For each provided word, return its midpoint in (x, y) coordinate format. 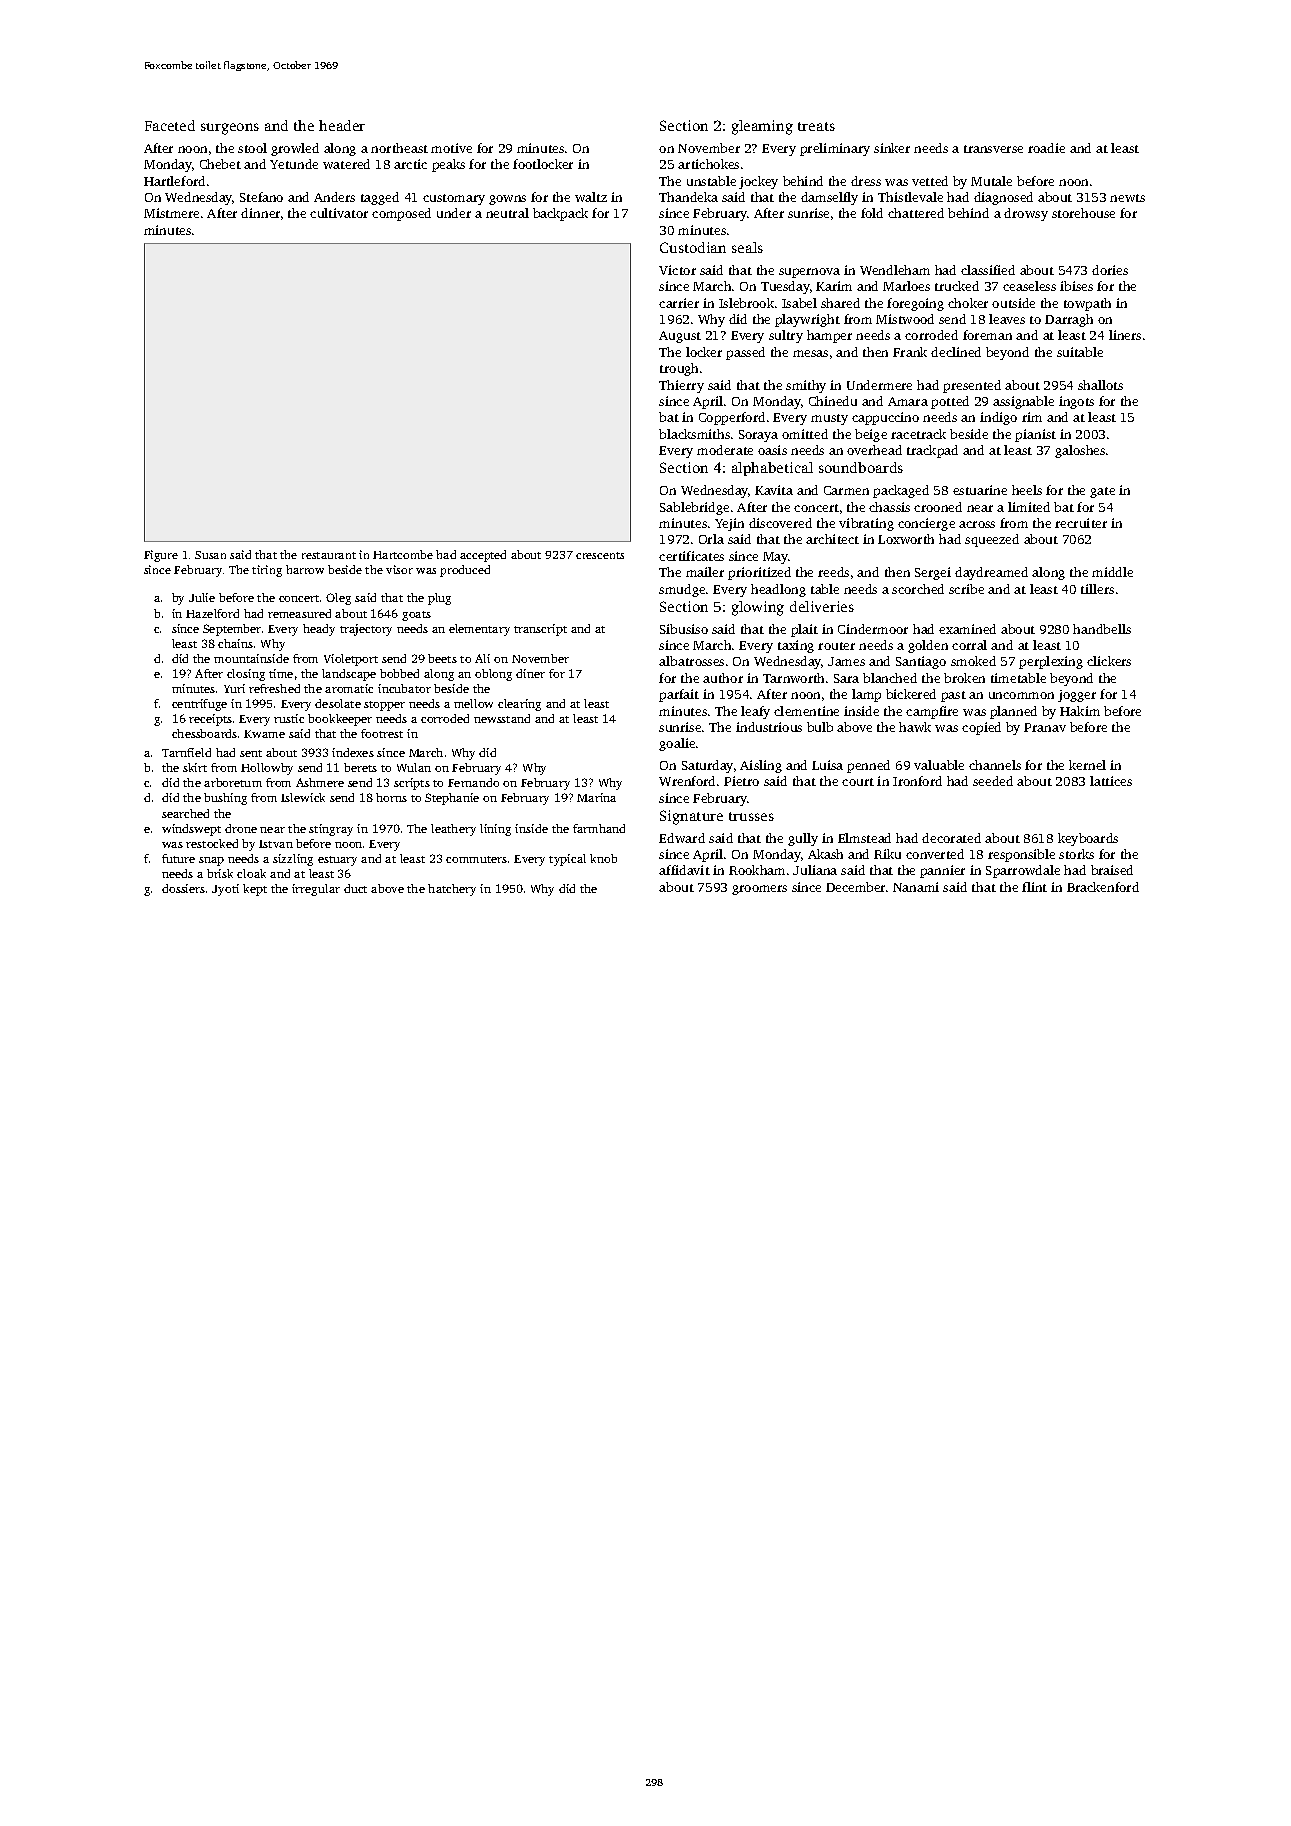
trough (679, 369)
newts (1127, 198)
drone (241, 828)
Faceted (170, 125)
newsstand (502, 718)
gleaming (762, 127)
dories (1110, 270)
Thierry (681, 386)
